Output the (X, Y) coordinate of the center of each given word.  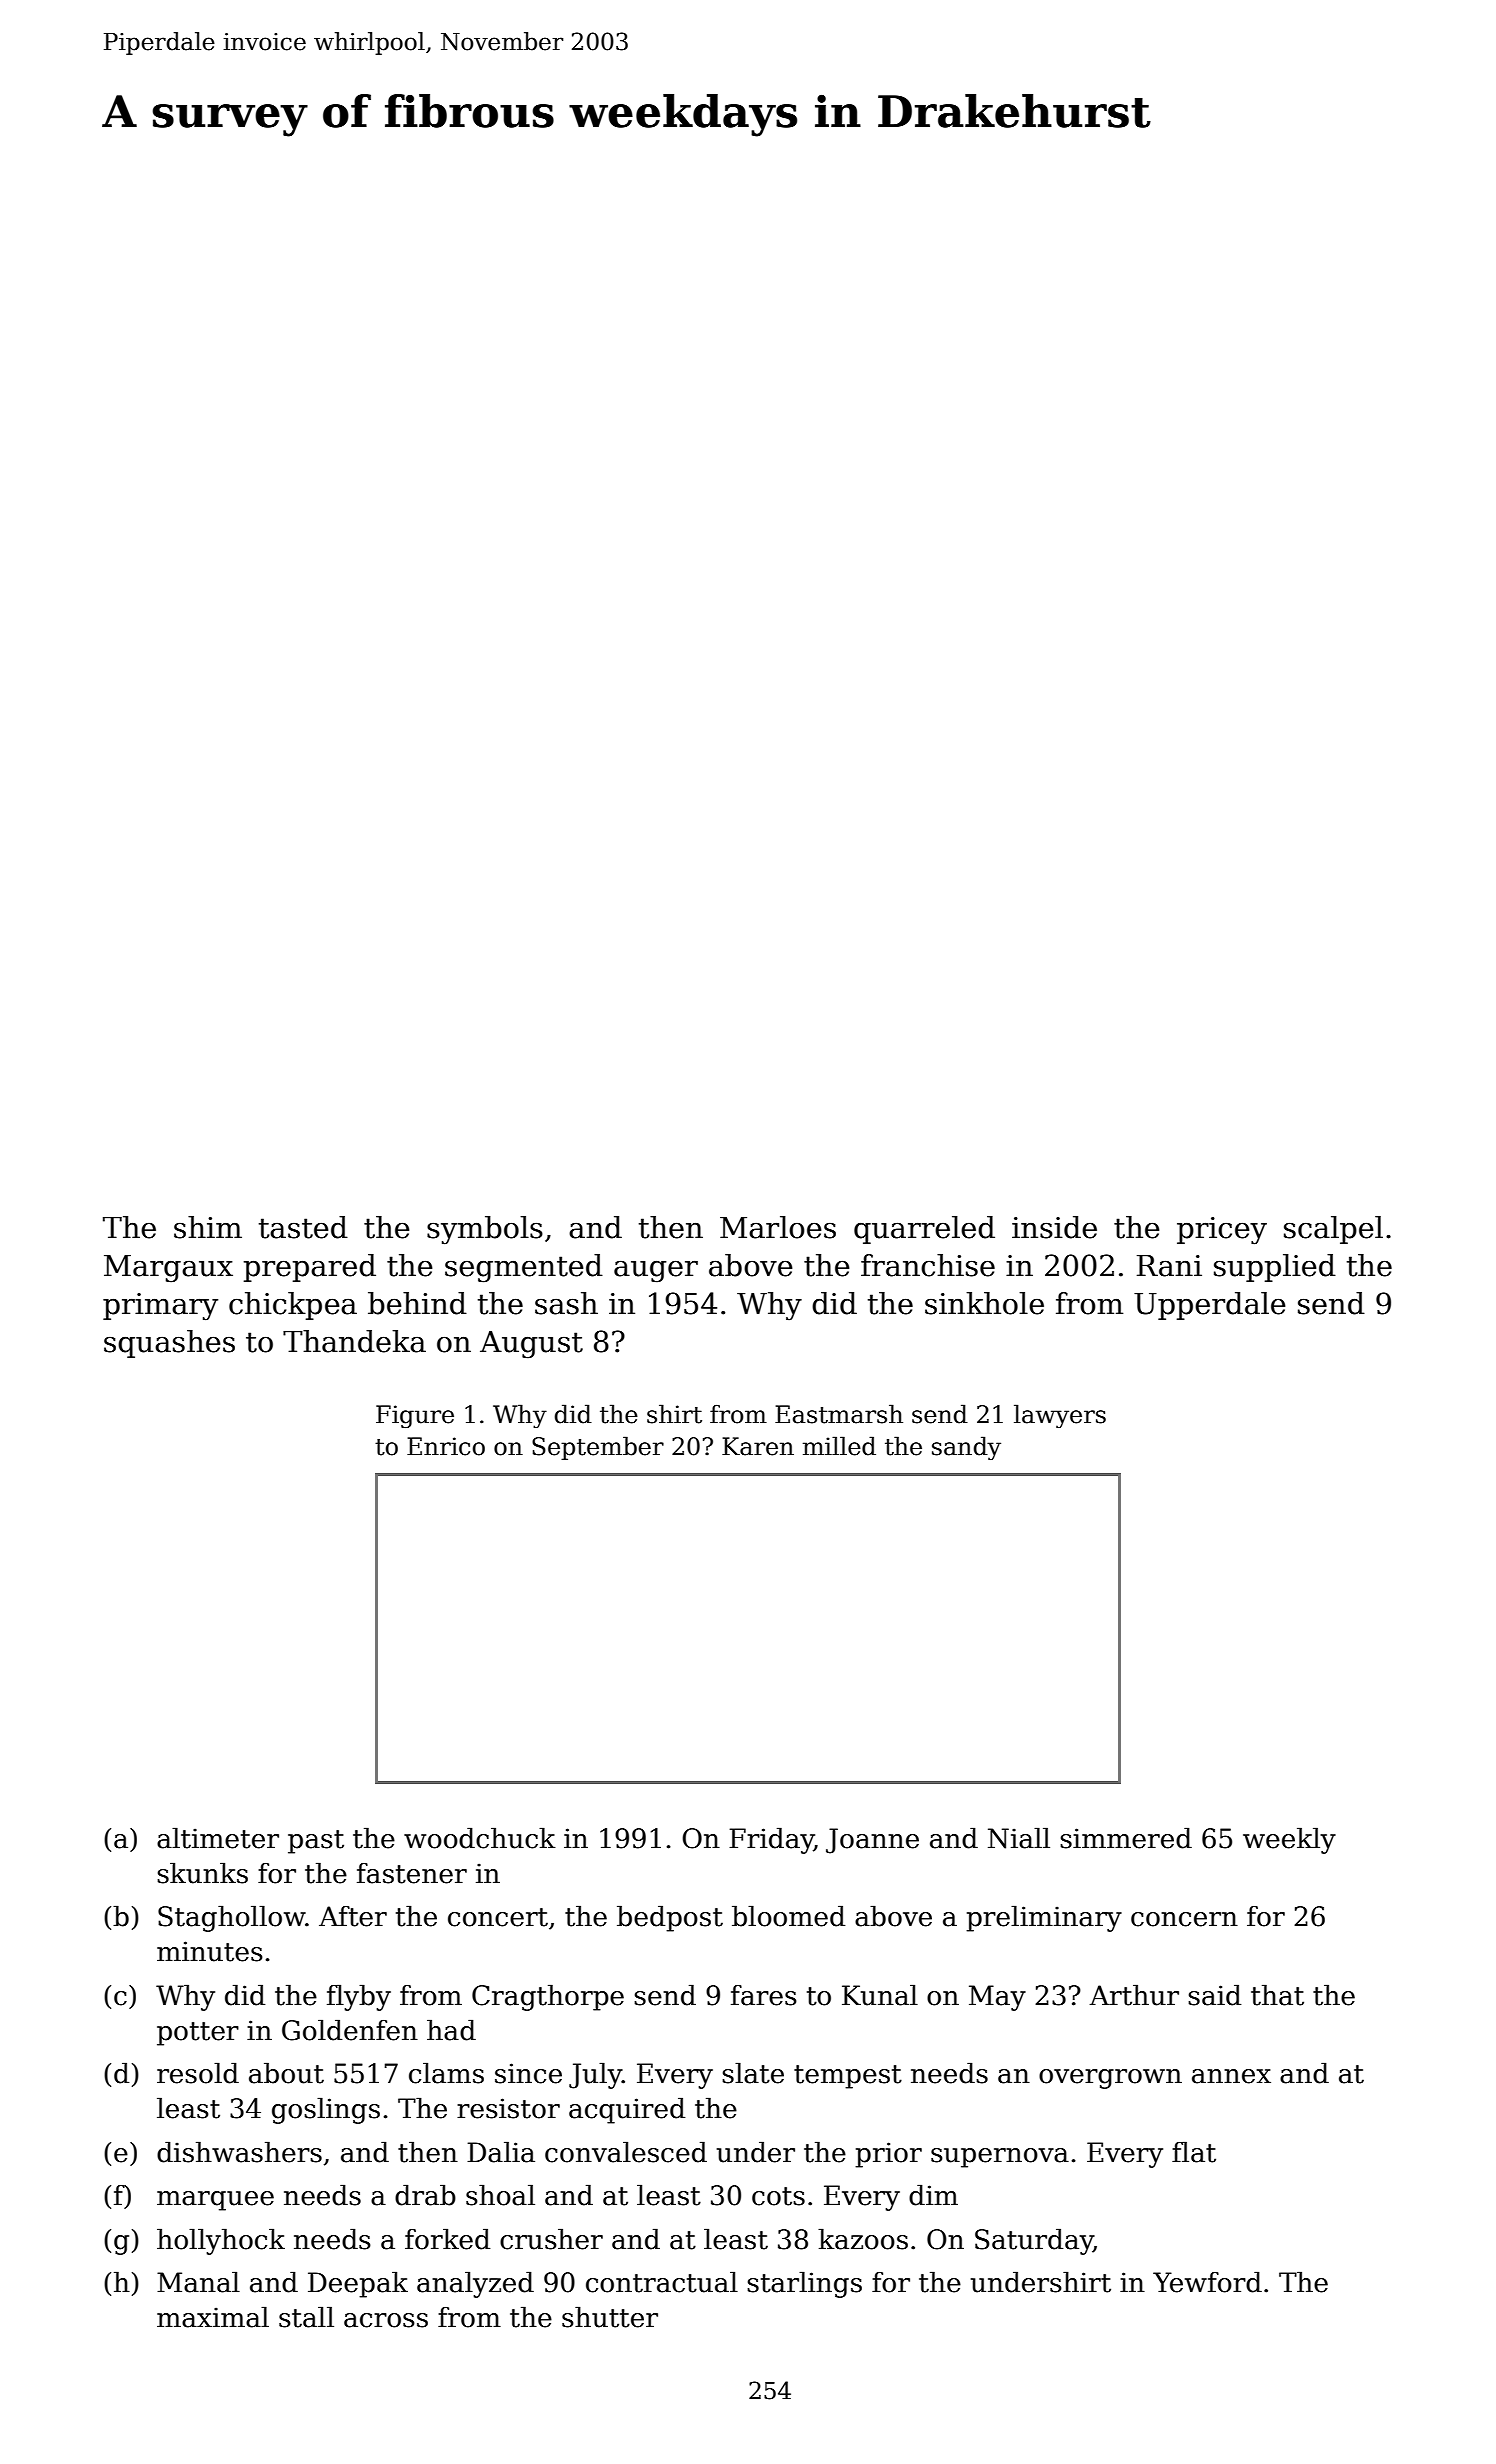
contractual (662, 2282)
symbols (485, 1230)
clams (446, 2073)
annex (1231, 2076)
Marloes (778, 1227)
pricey (1222, 1231)
